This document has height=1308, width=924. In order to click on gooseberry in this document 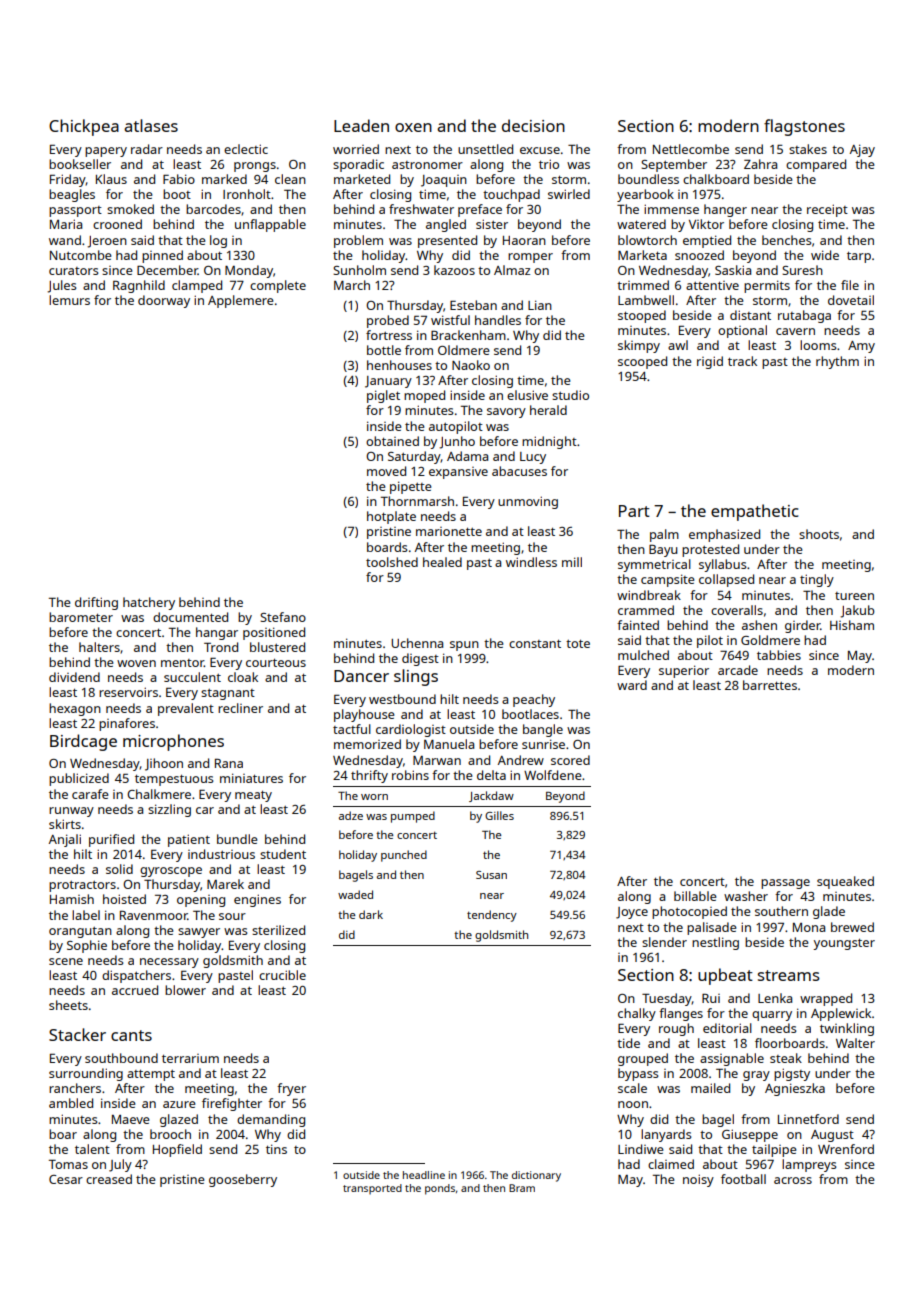, I will do `click(243, 1180)`.
